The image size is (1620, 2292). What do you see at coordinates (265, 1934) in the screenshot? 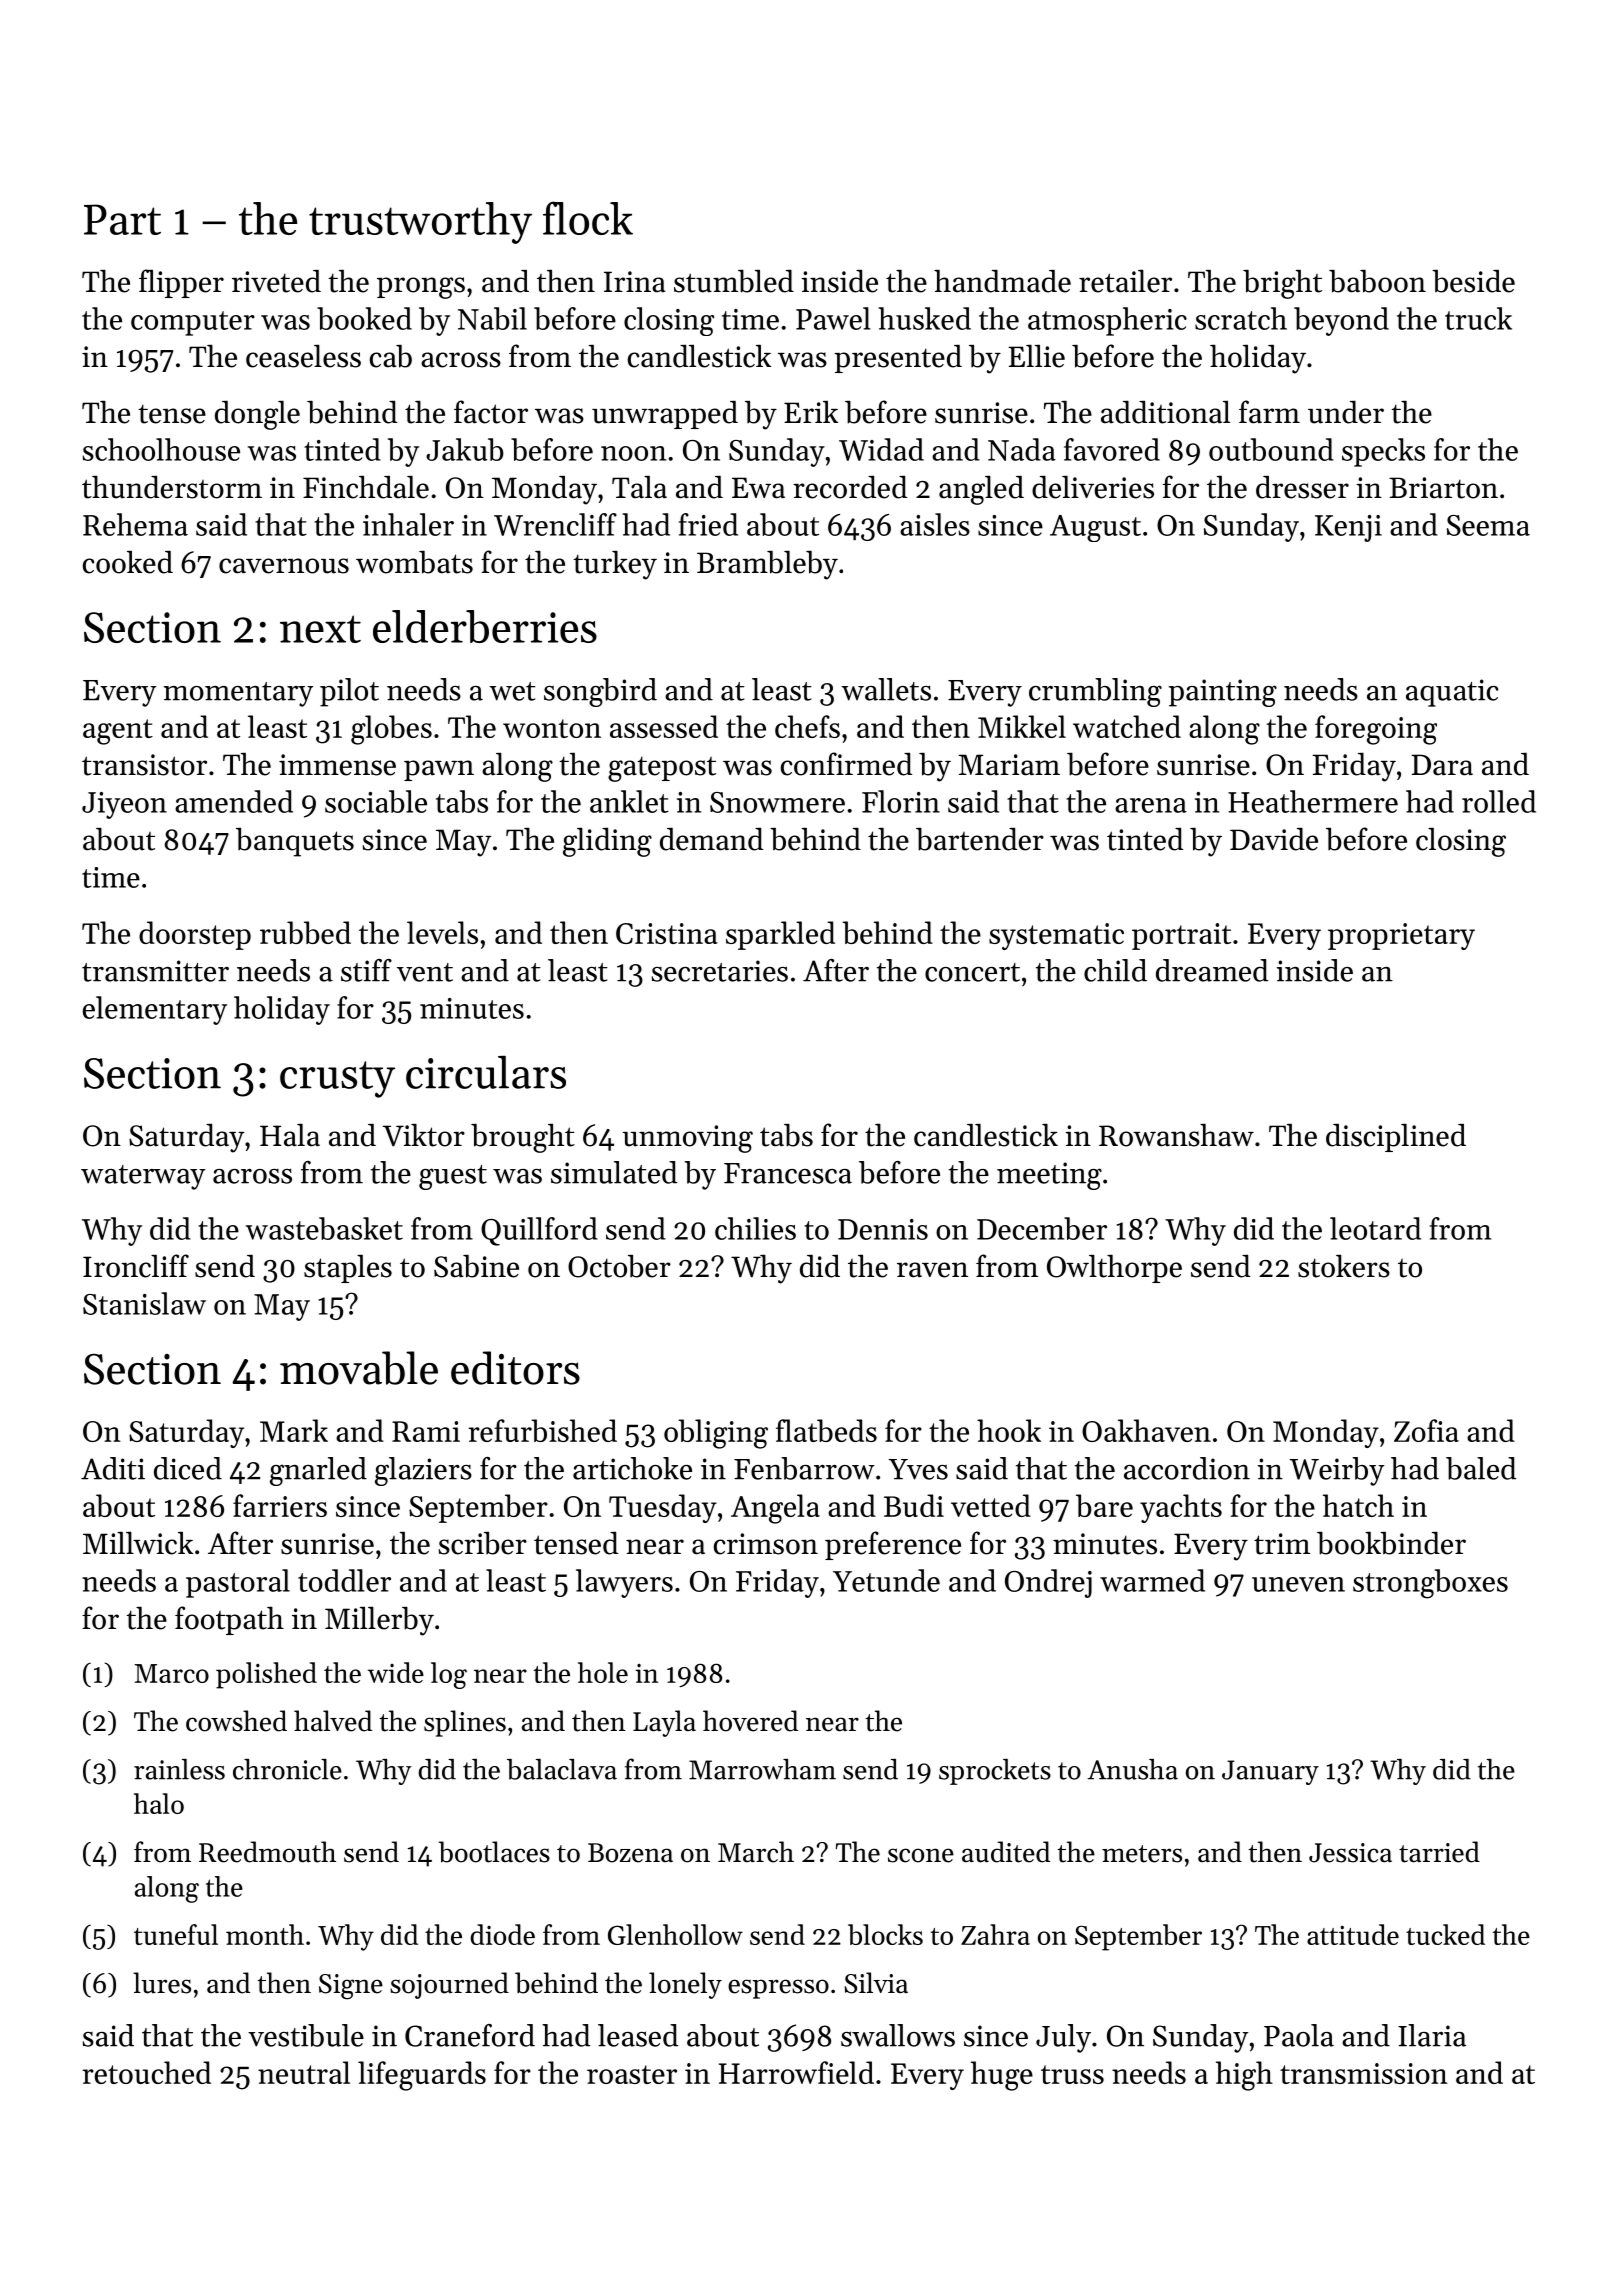
I see `month` at bounding box center [265, 1934].
